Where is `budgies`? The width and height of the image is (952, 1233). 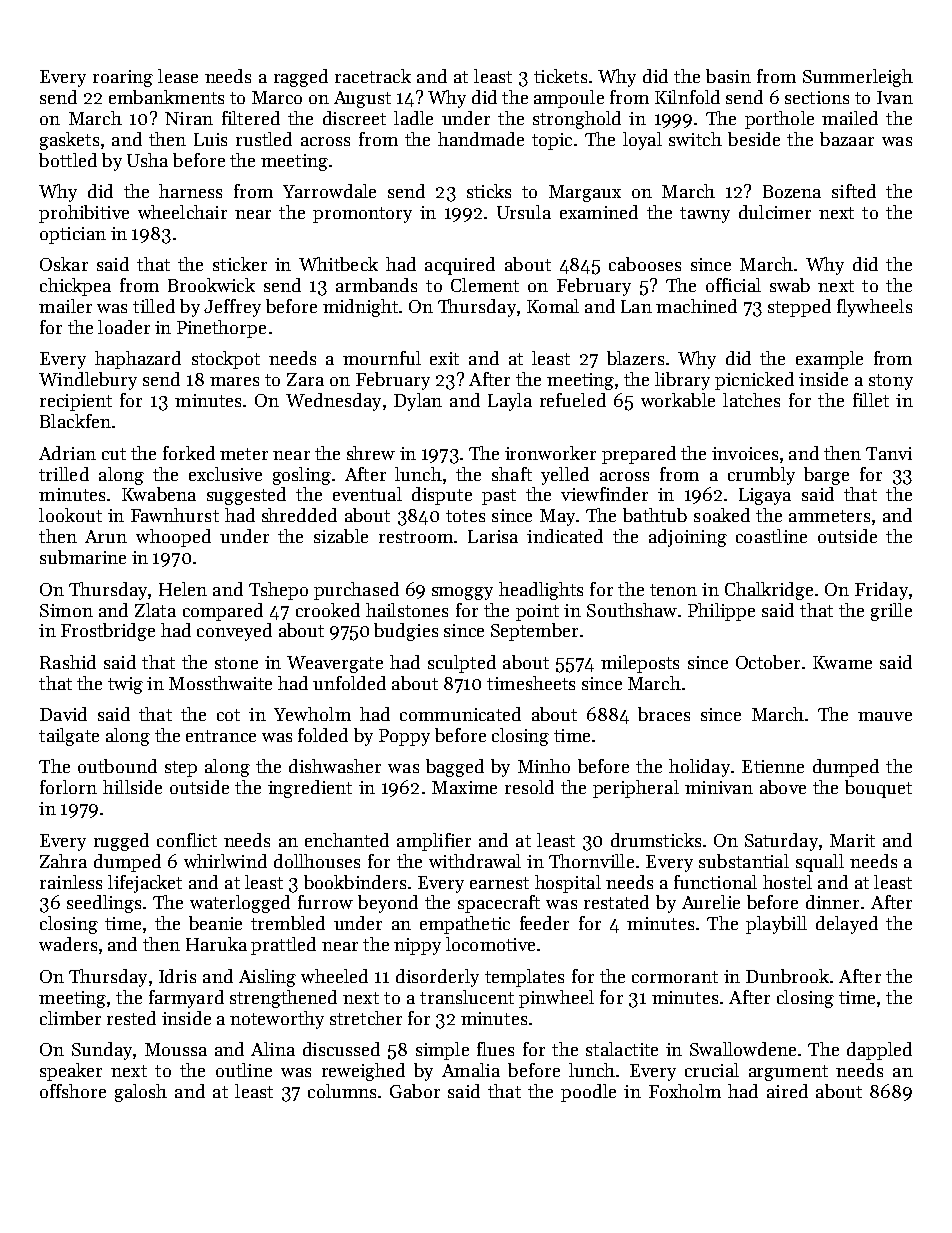 budgies is located at coordinates (406, 632).
